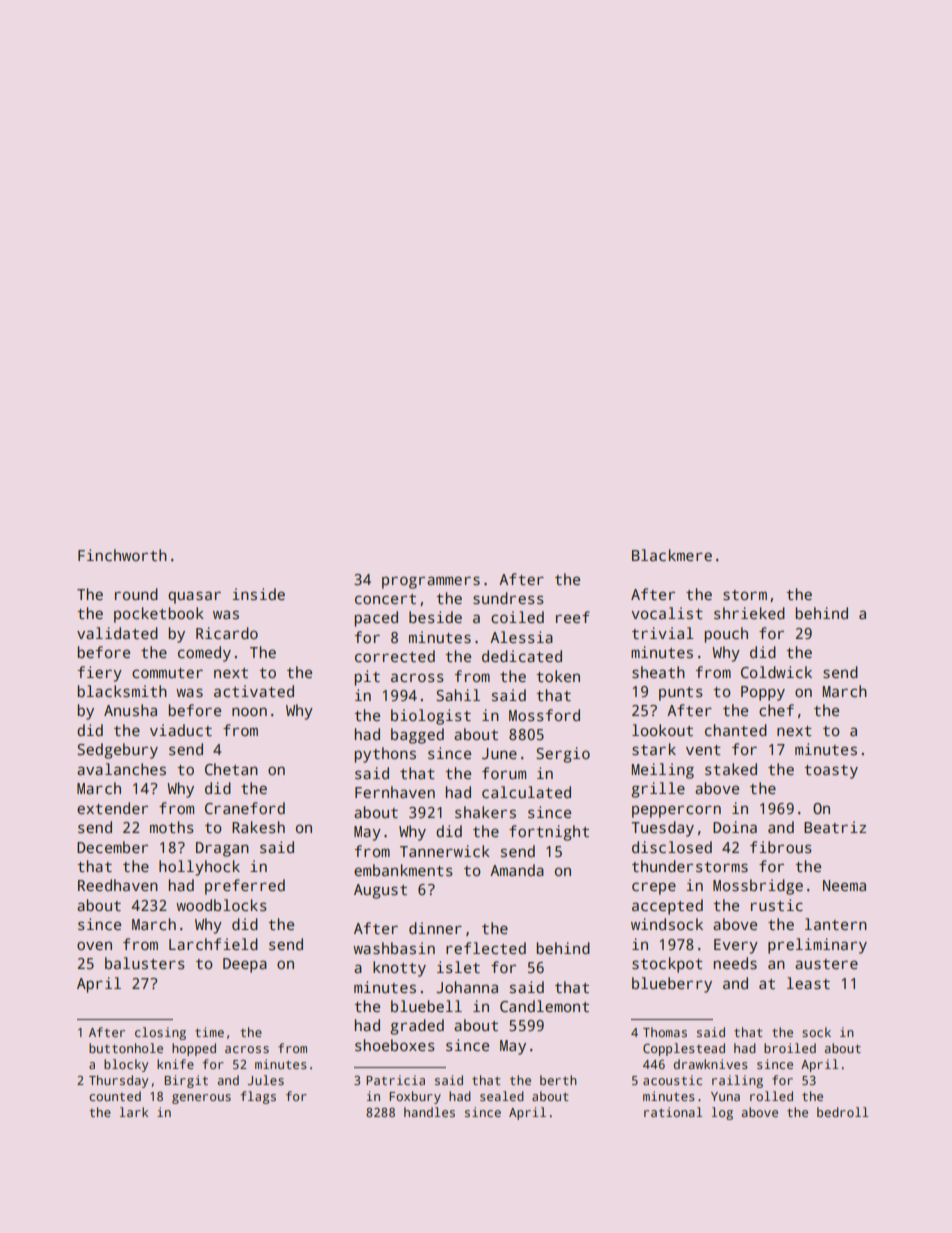 This document has width=952, height=1233. What do you see at coordinates (776, 672) in the document?
I see `Coldwick` at bounding box center [776, 672].
